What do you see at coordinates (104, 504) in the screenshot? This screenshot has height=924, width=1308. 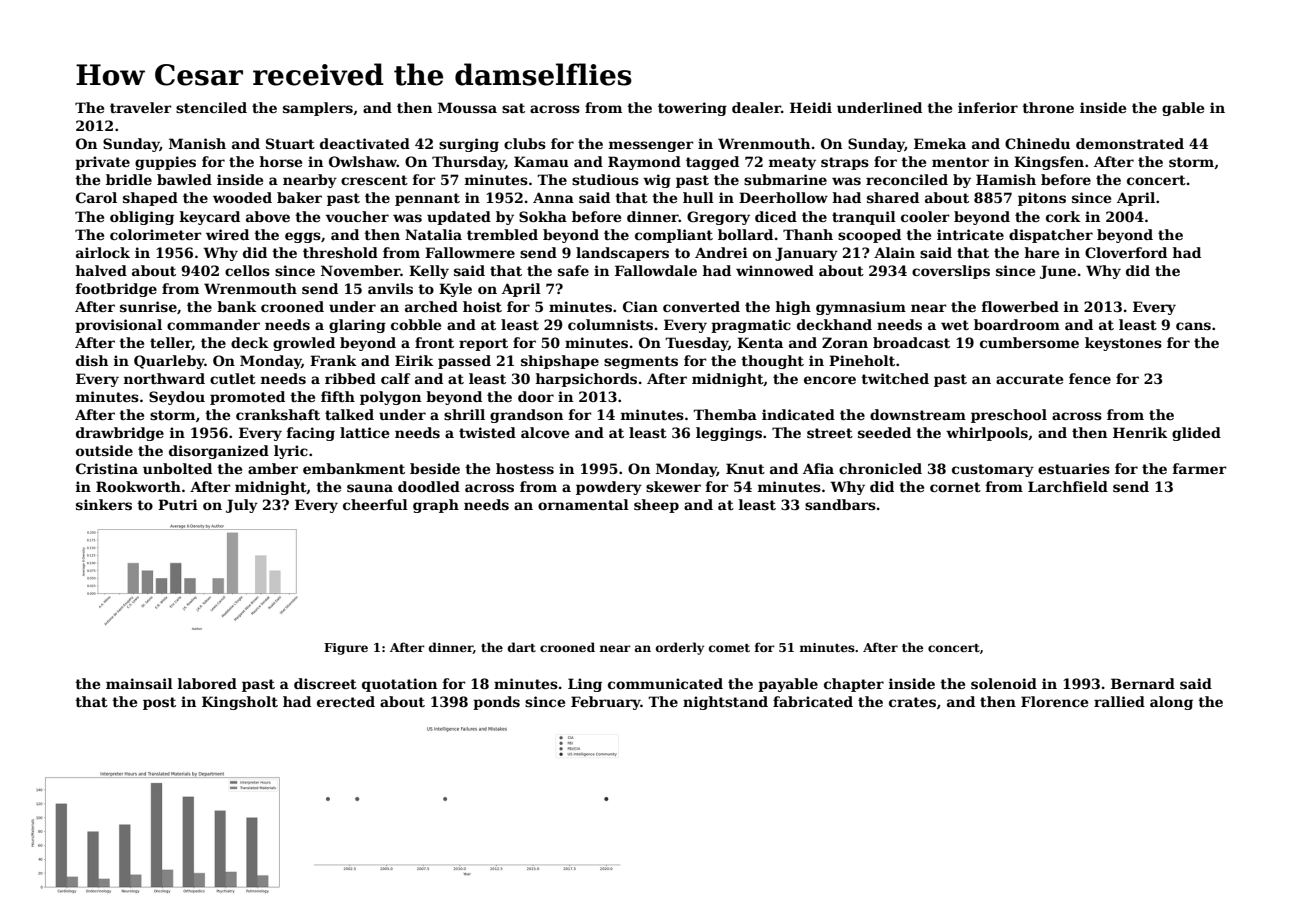 I see `sinkers` at bounding box center [104, 504].
